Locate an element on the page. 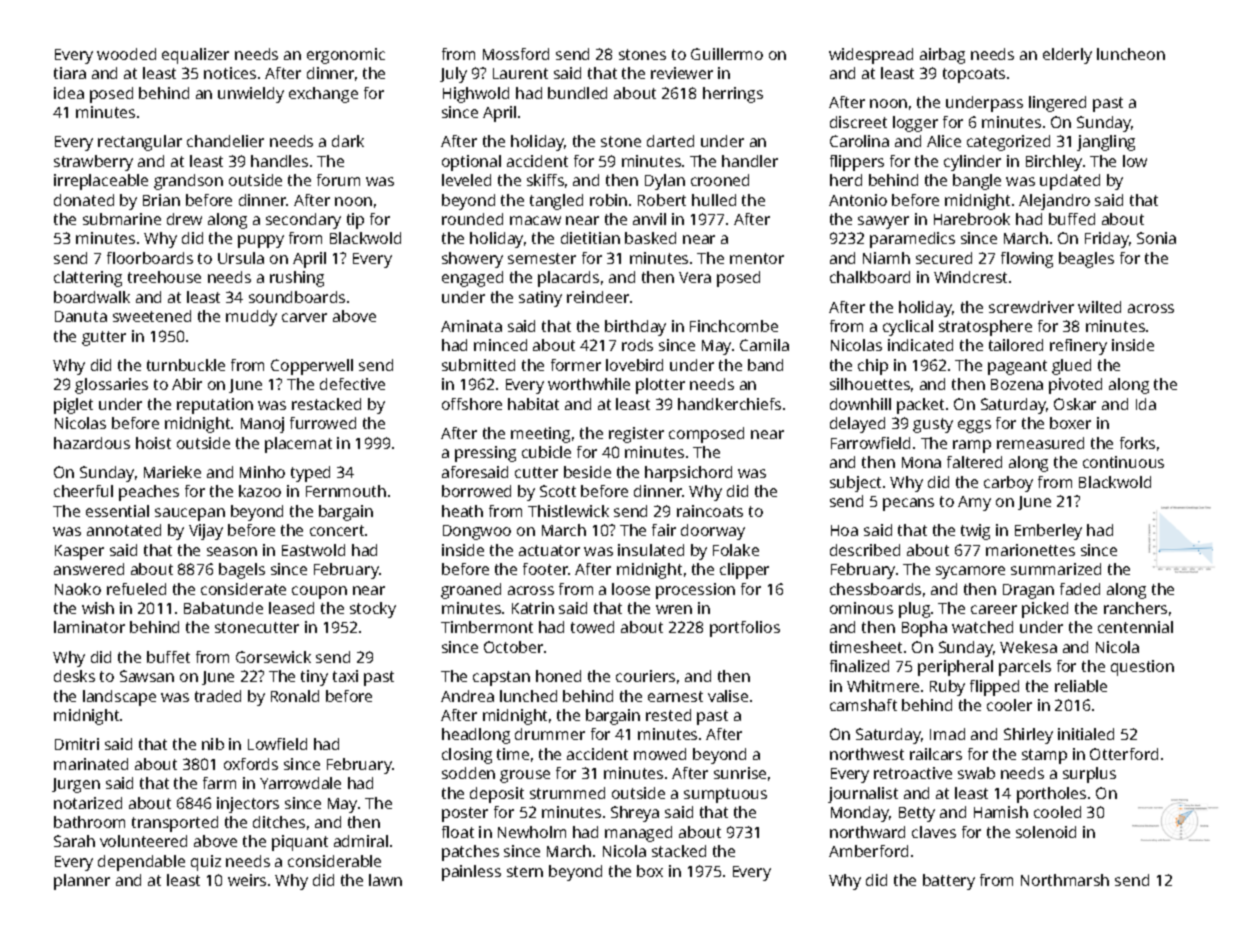  optional is located at coordinates (471, 163).
